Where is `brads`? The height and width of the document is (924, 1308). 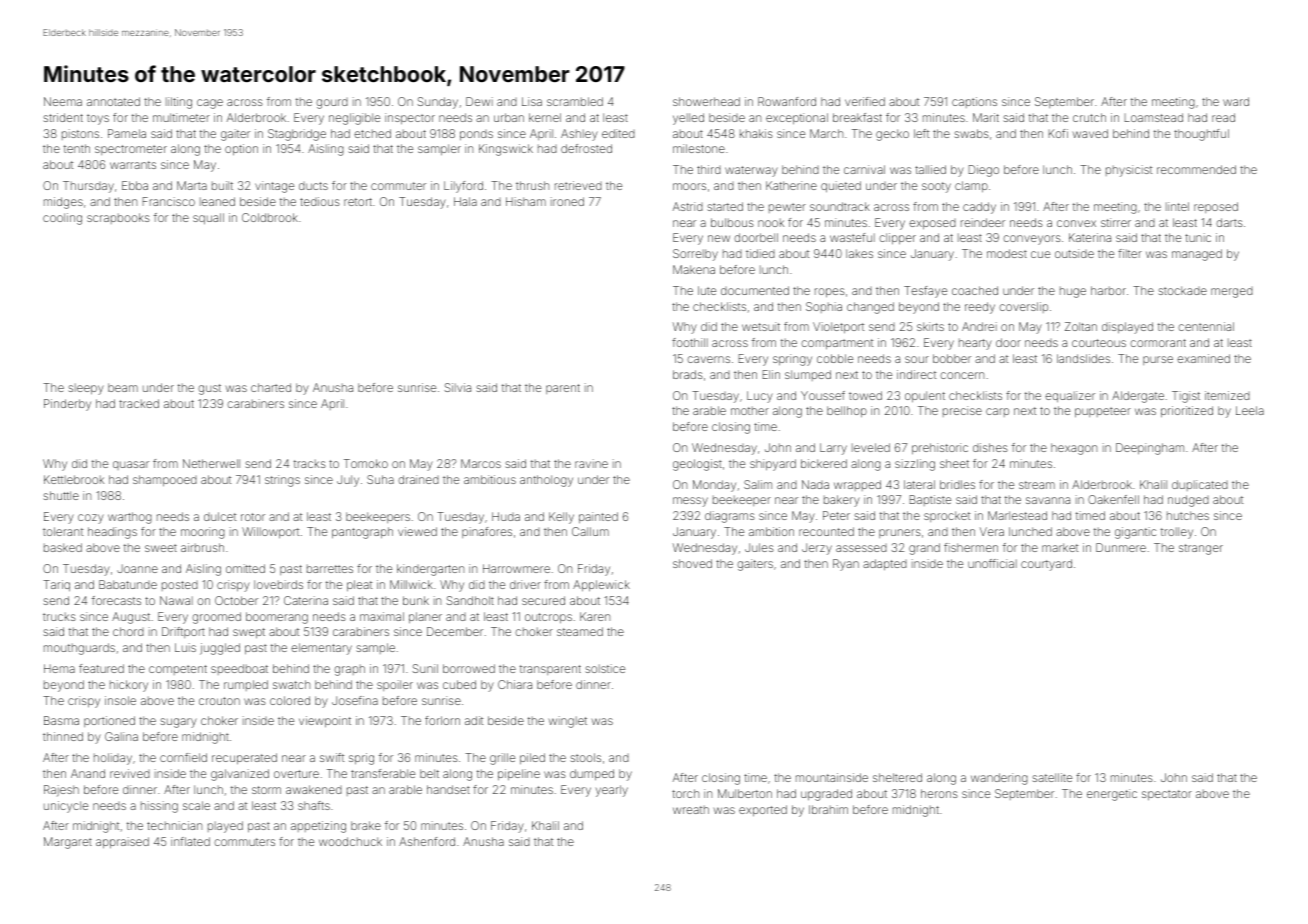
brads is located at coordinates (688, 374).
